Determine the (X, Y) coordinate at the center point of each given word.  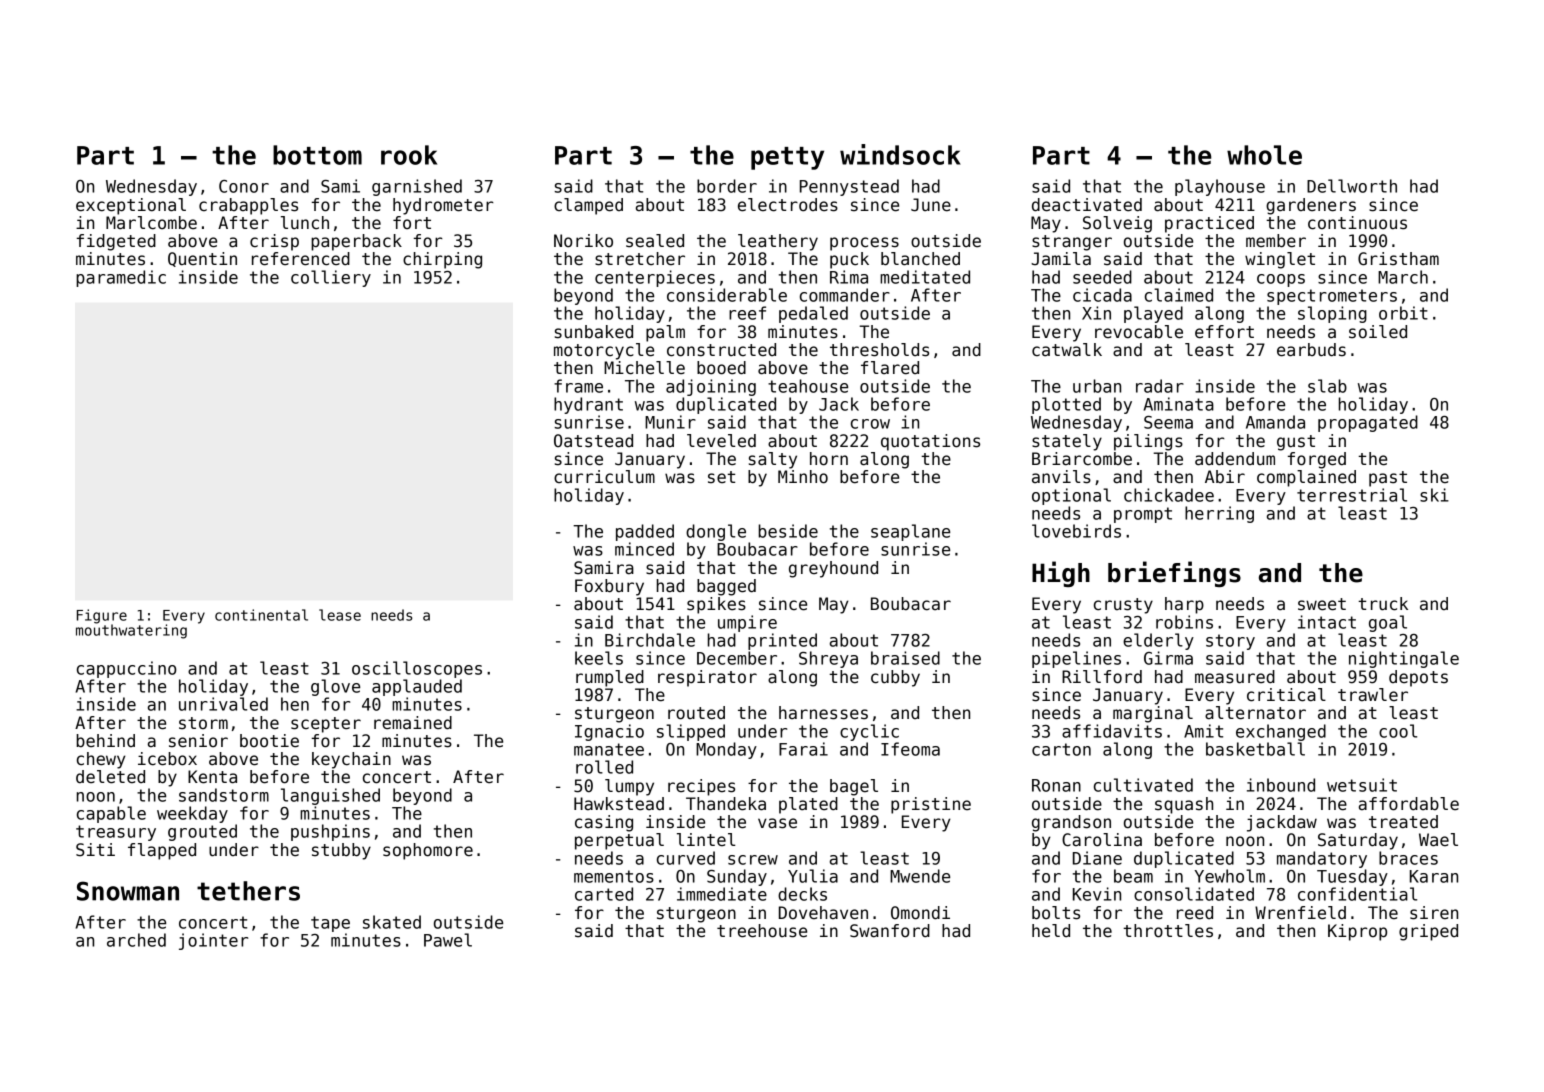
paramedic (121, 278)
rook (409, 155)
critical (1286, 695)
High (1061, 574)
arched (136, 940)
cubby (895, 678)
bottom (317, 155)
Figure (102, 616)
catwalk (1067, 350)
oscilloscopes (417, 669)
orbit (1403, 313)
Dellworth (1352, 186)
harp (1184, 605)
